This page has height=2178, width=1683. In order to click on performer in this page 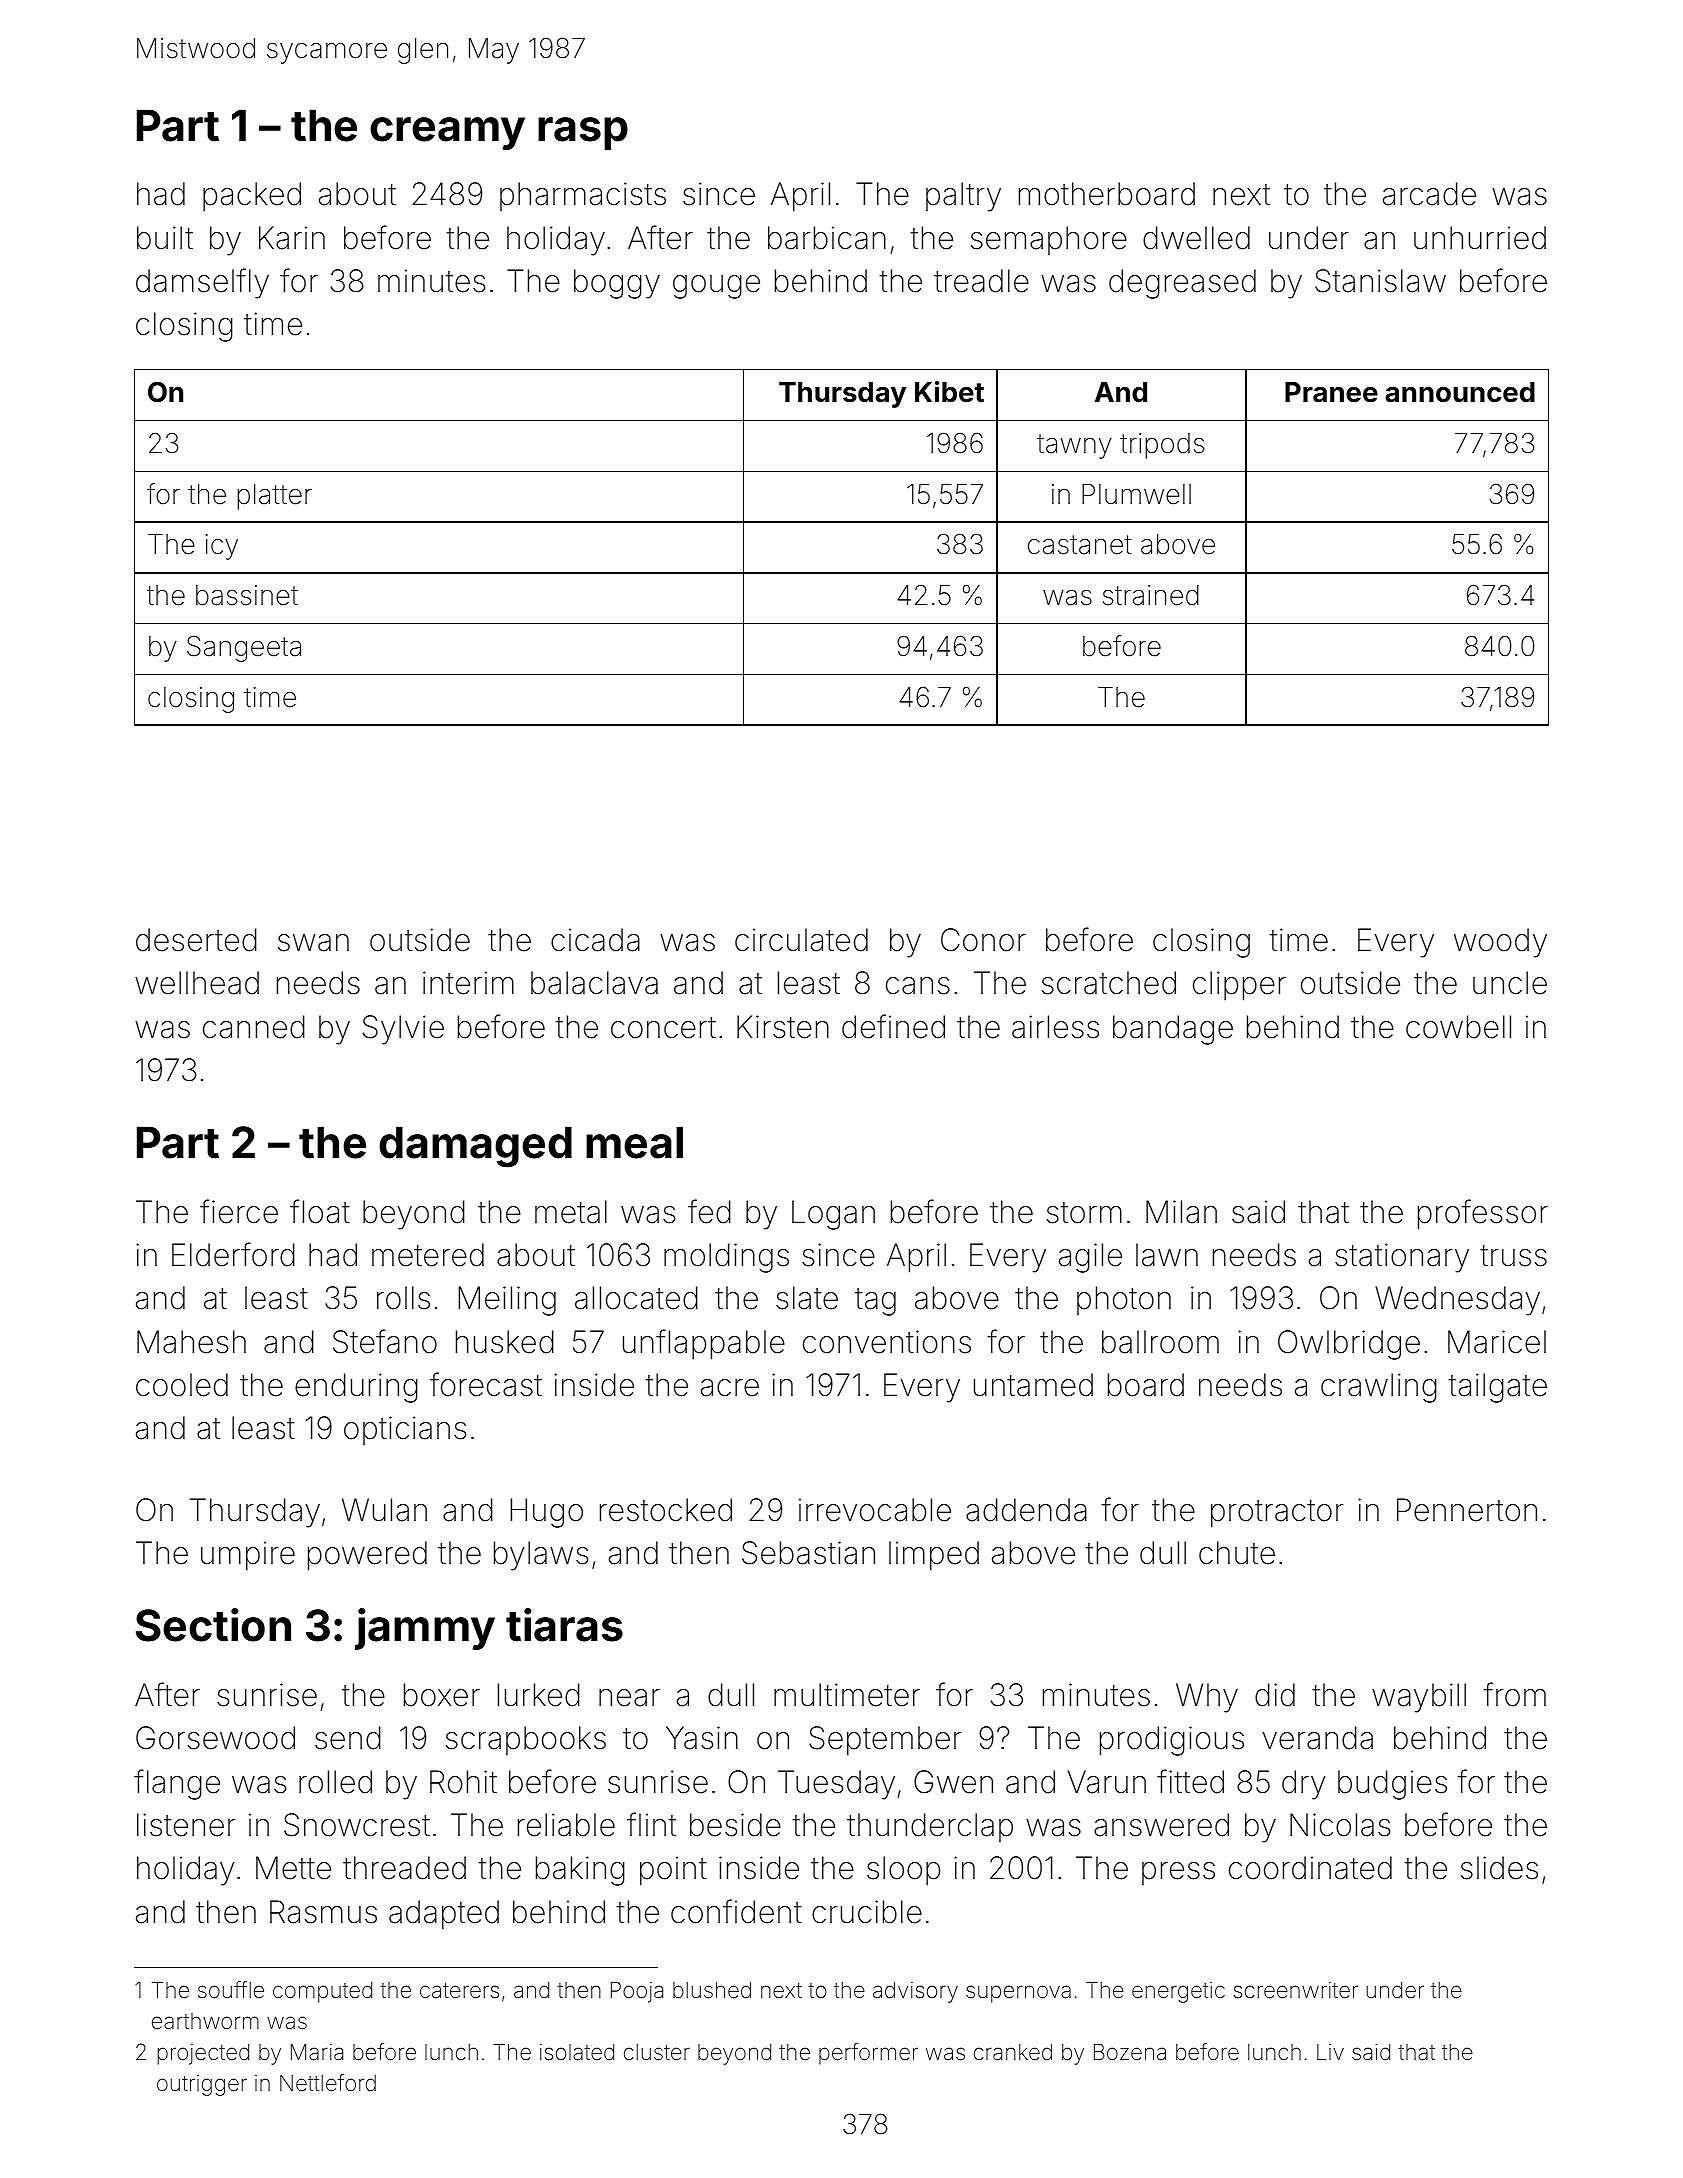, I will do `click(868, 2054)`.
